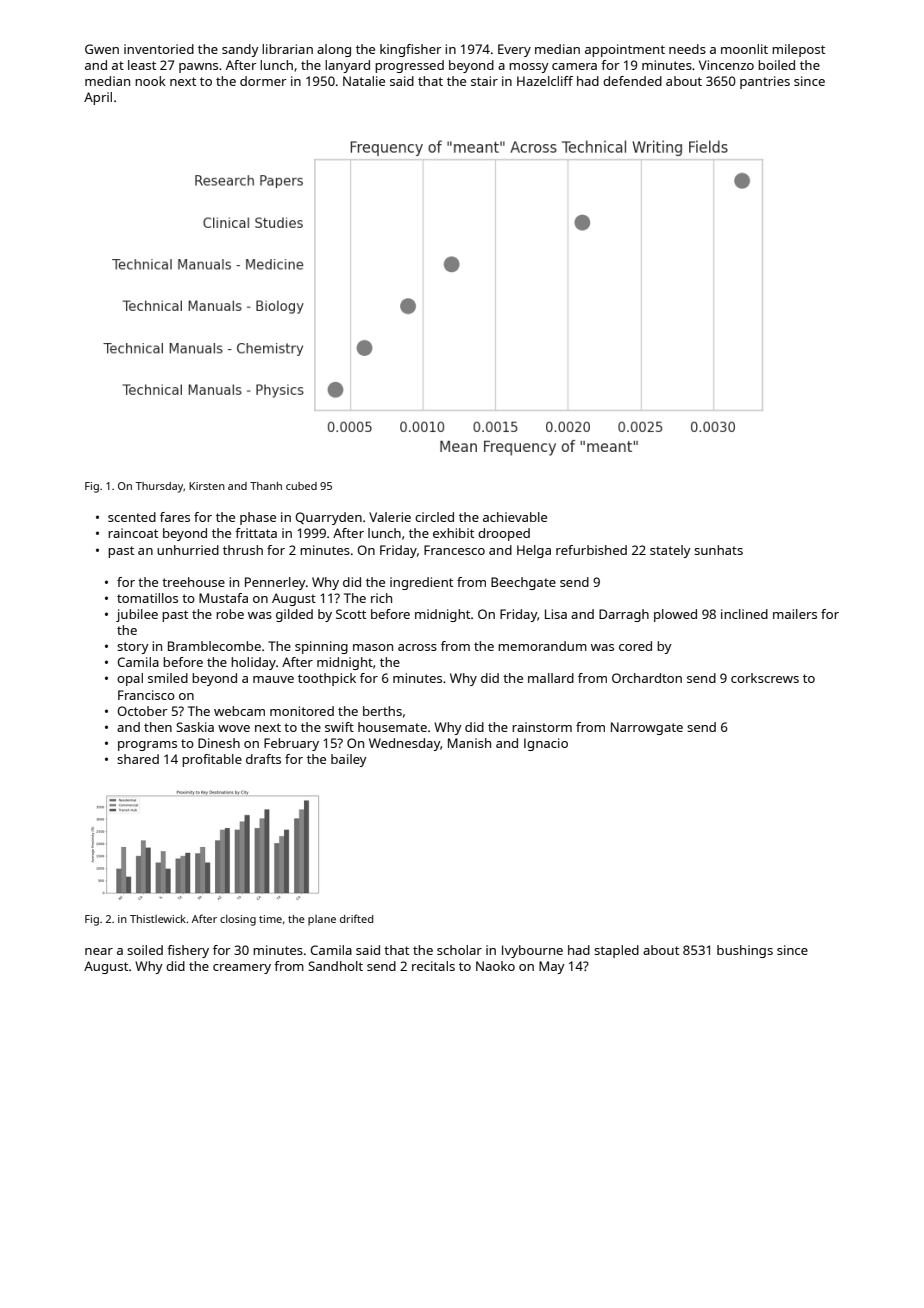  I want to click on corkscrews, so click(765, 678).
